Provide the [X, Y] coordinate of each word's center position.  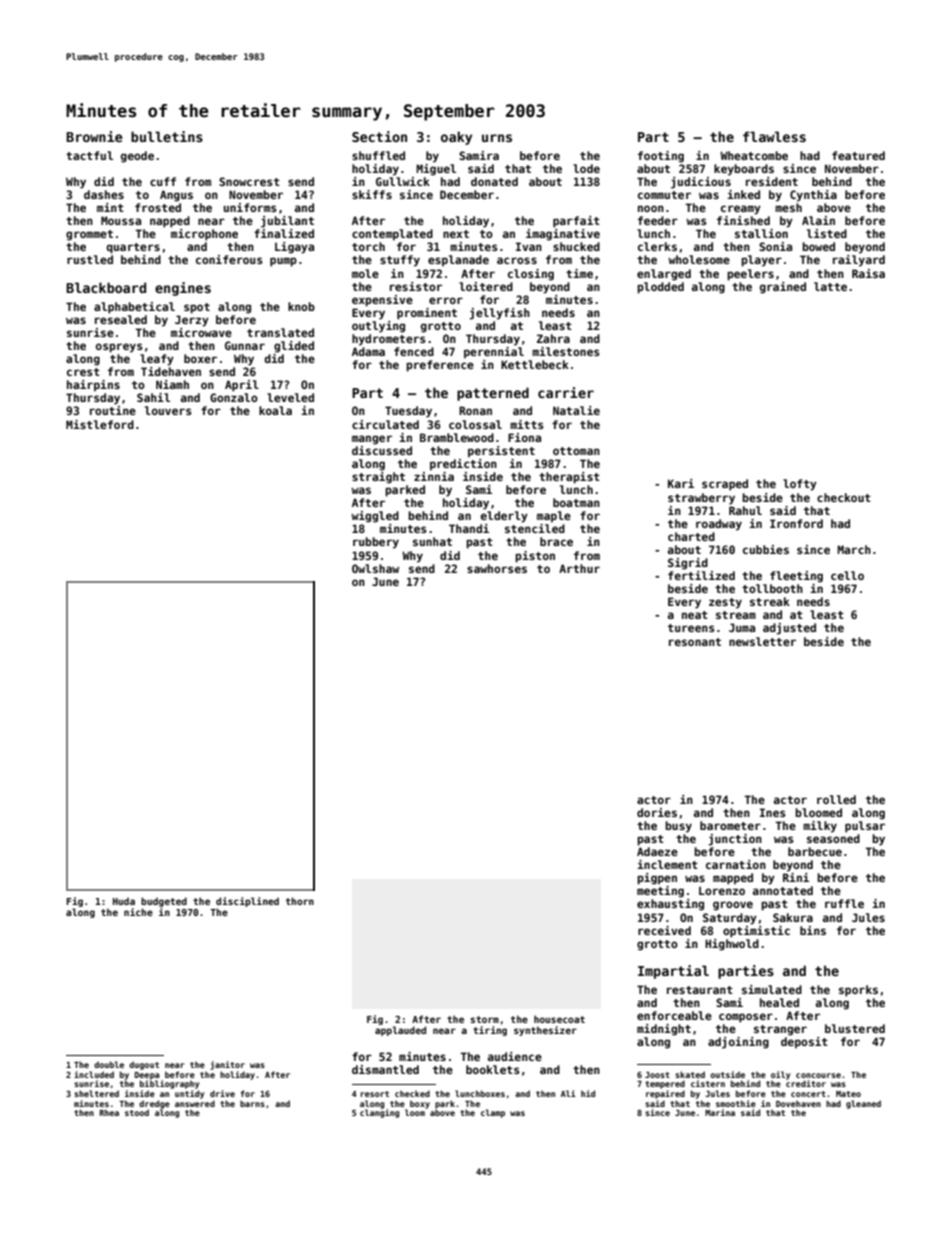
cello [847, 575]
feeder [658, 220]
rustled [90, 259]
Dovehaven [798, 1103]
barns [252, 1103]
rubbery [376, 543]
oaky [456, 138]
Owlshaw [375, 568]
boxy [420, 1104]
